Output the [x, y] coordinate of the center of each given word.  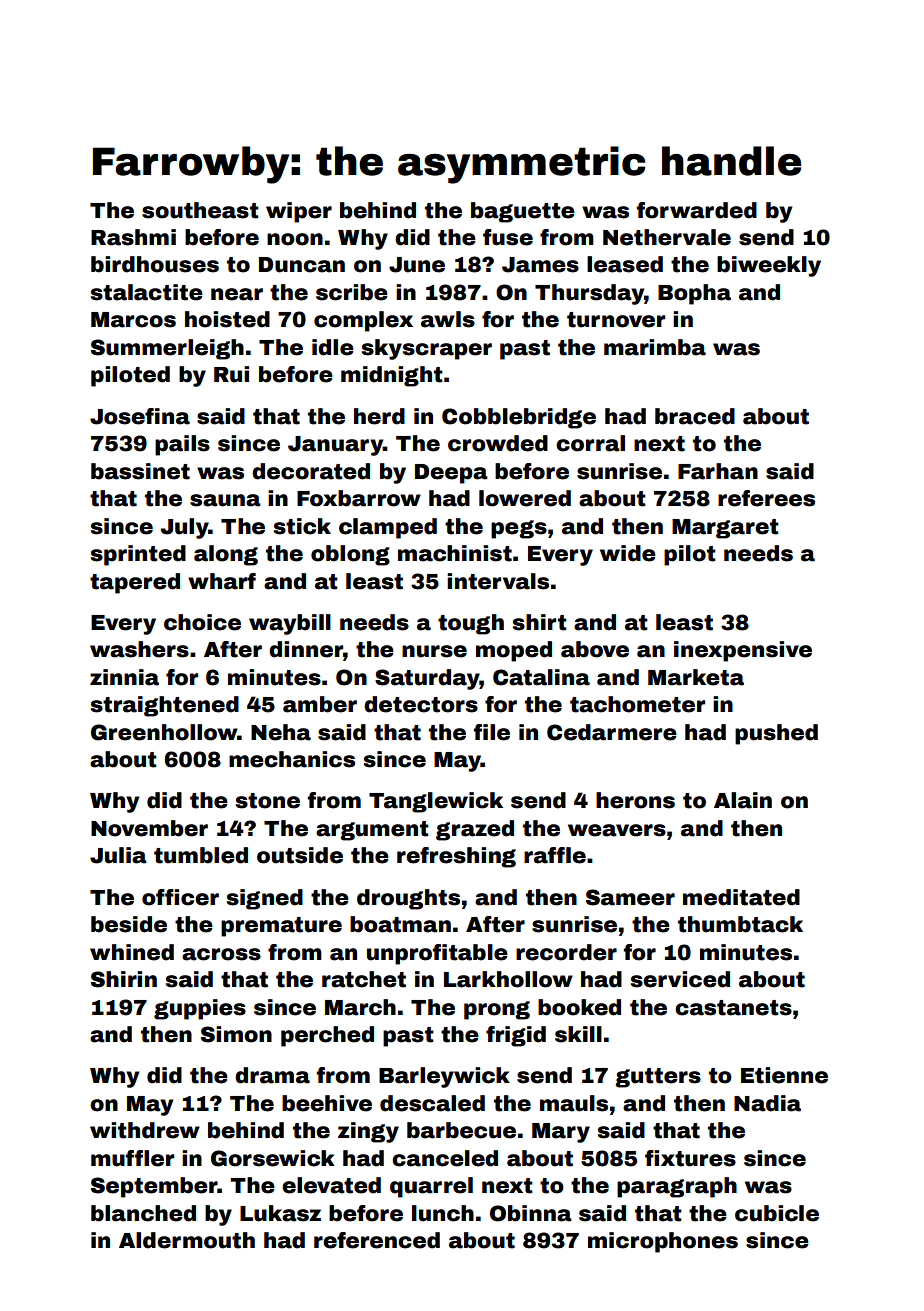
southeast [200, 210]
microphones [663, 1242]
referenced [377, 1240]
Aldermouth [187, 1240]
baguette [523, 212]
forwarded [696, 210]
